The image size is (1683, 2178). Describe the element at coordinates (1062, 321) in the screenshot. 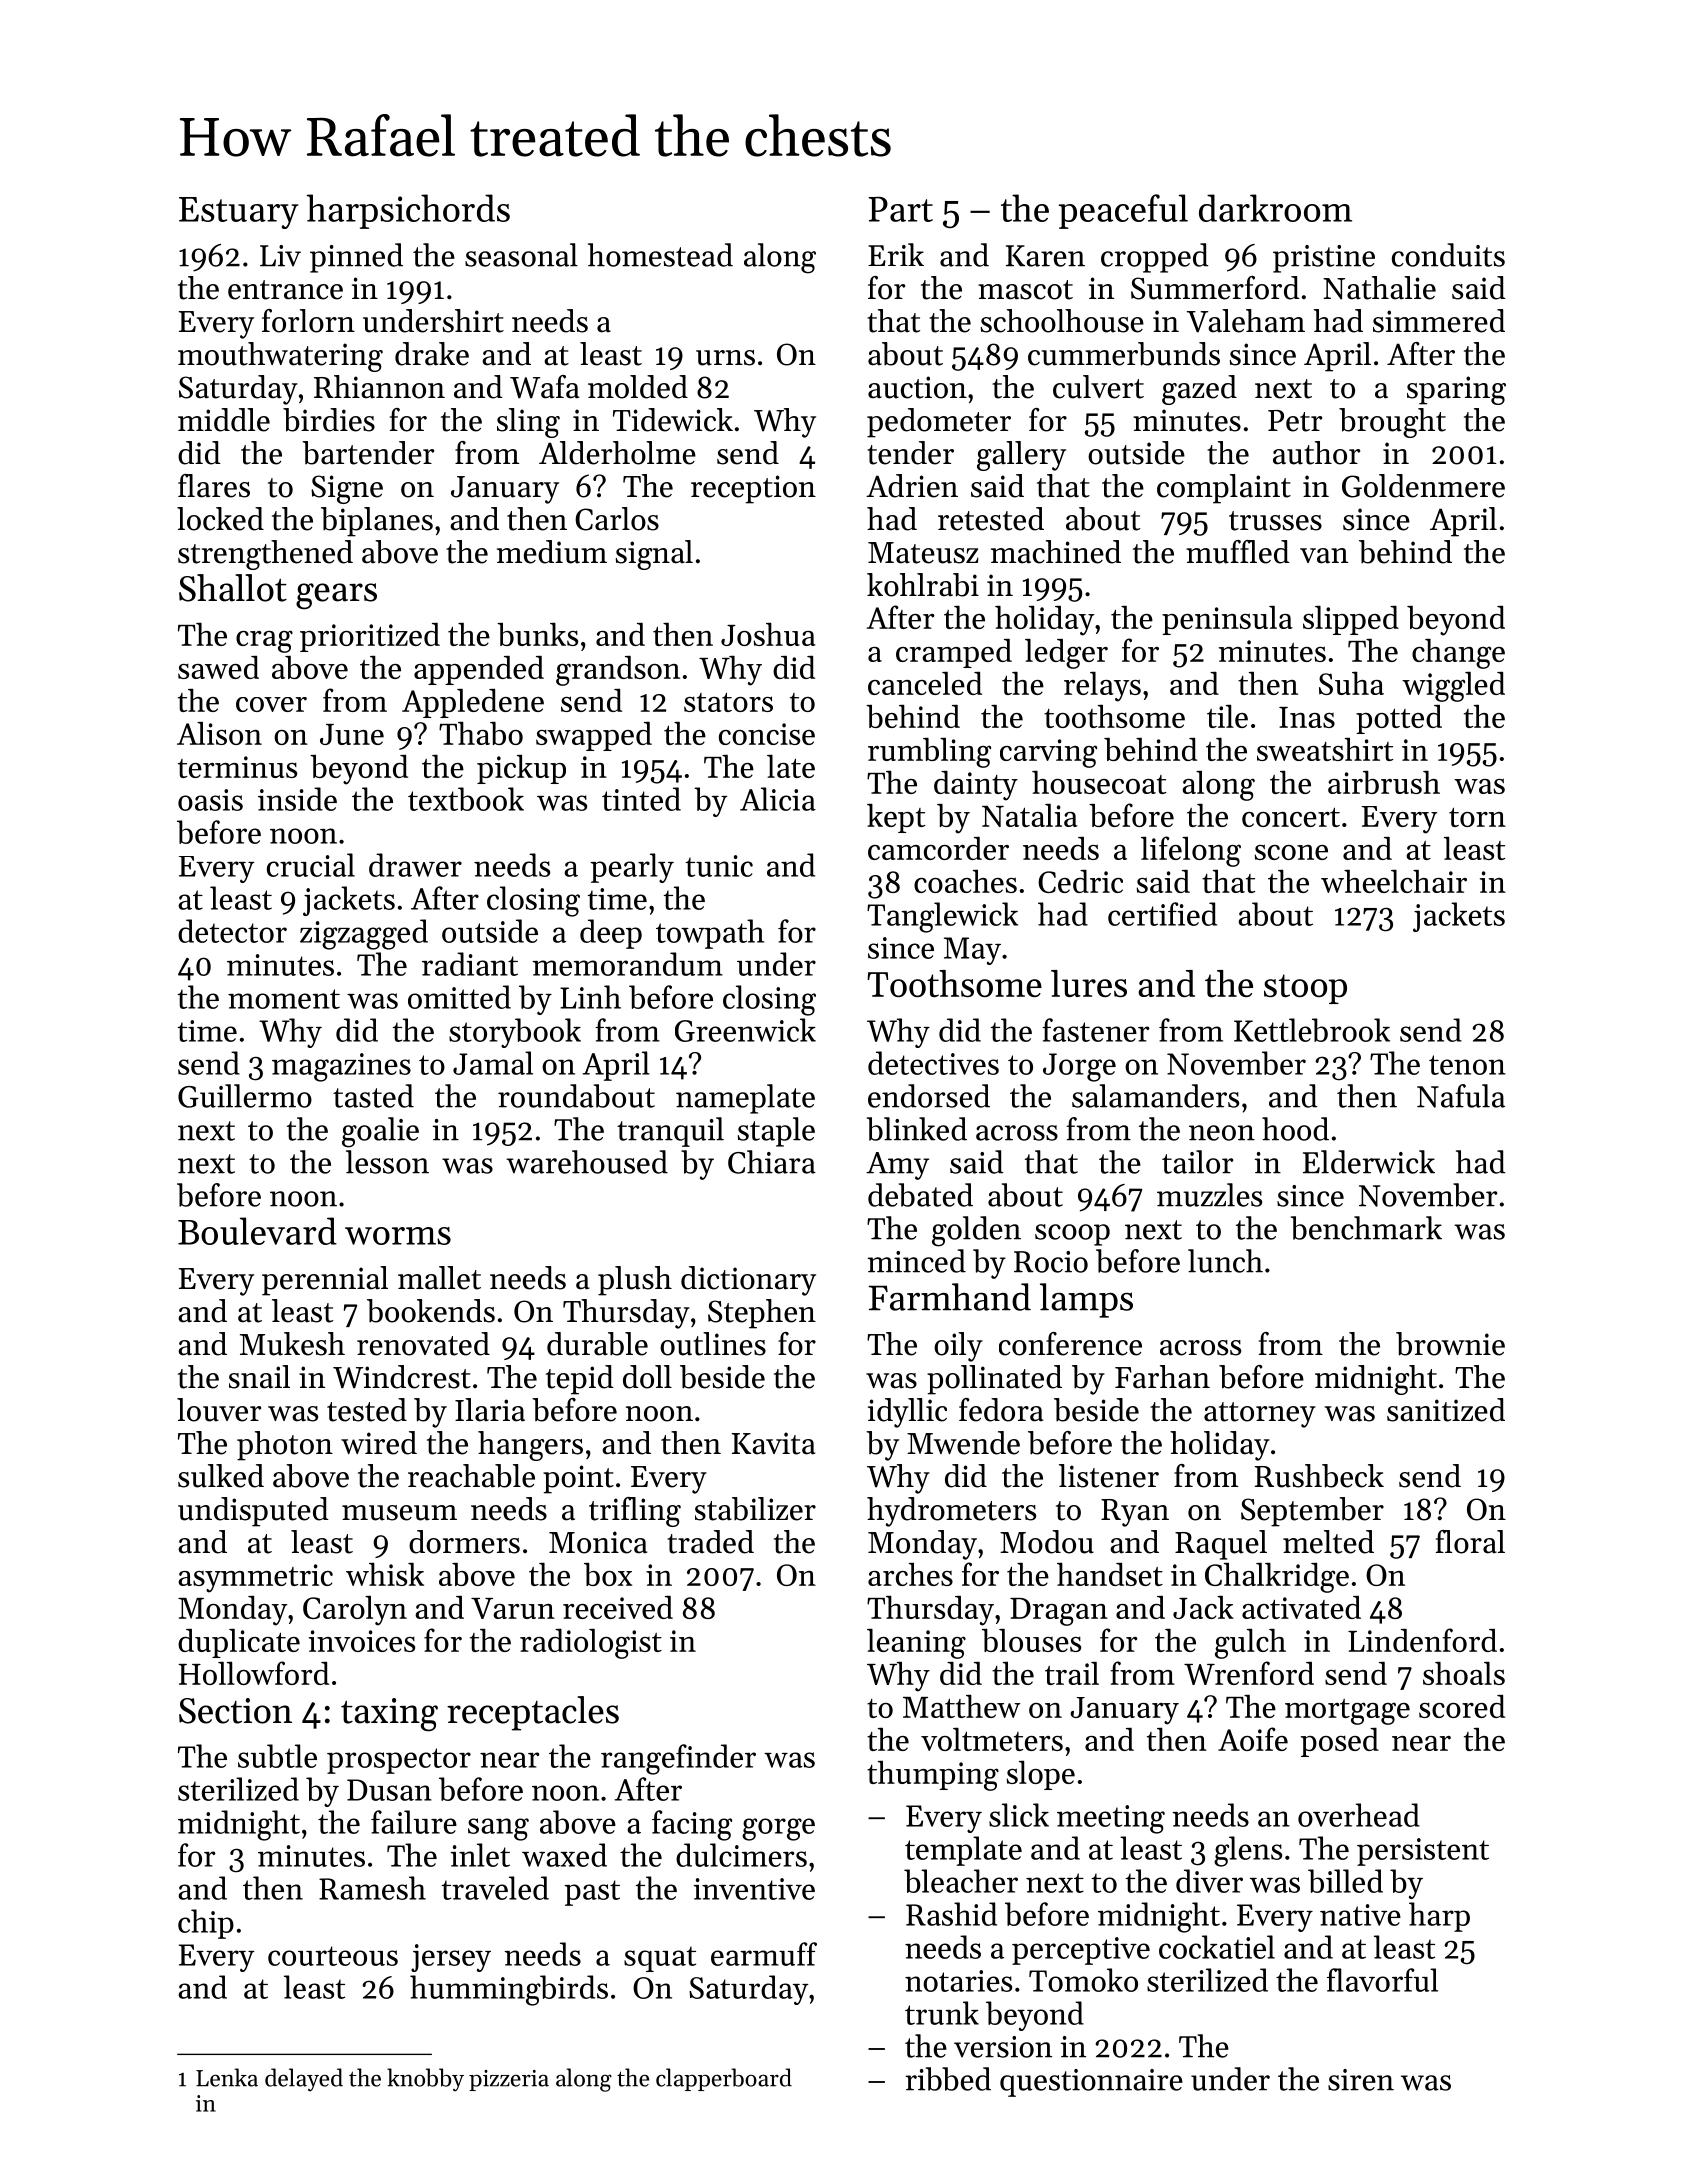

I see `schoolhouse` at that location.
